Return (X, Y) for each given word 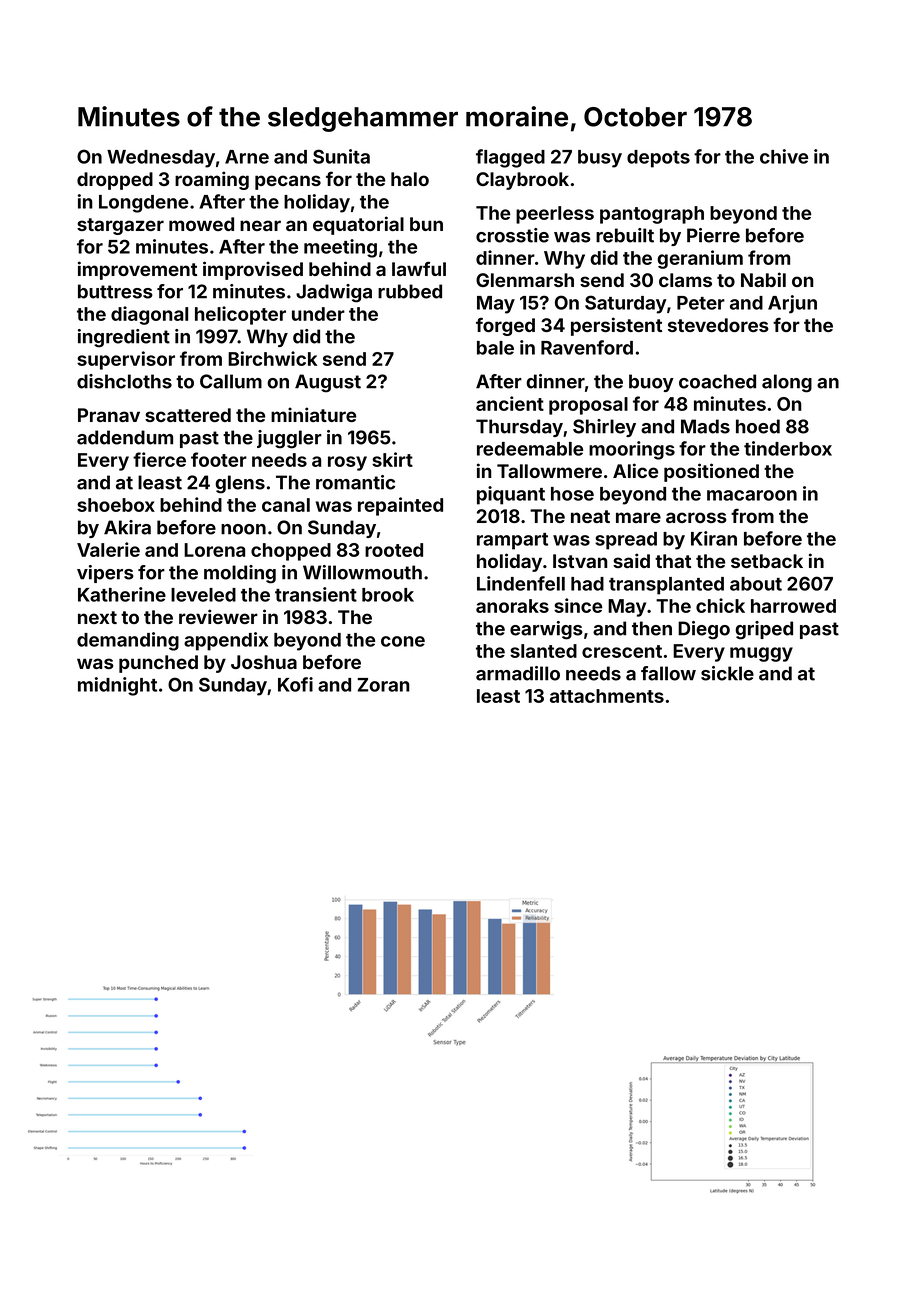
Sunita (341, 156)
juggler (289, 439)
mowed (201, 224)
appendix (226, 641)
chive (784, 156)
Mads (705, 426)
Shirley (604, 428)
